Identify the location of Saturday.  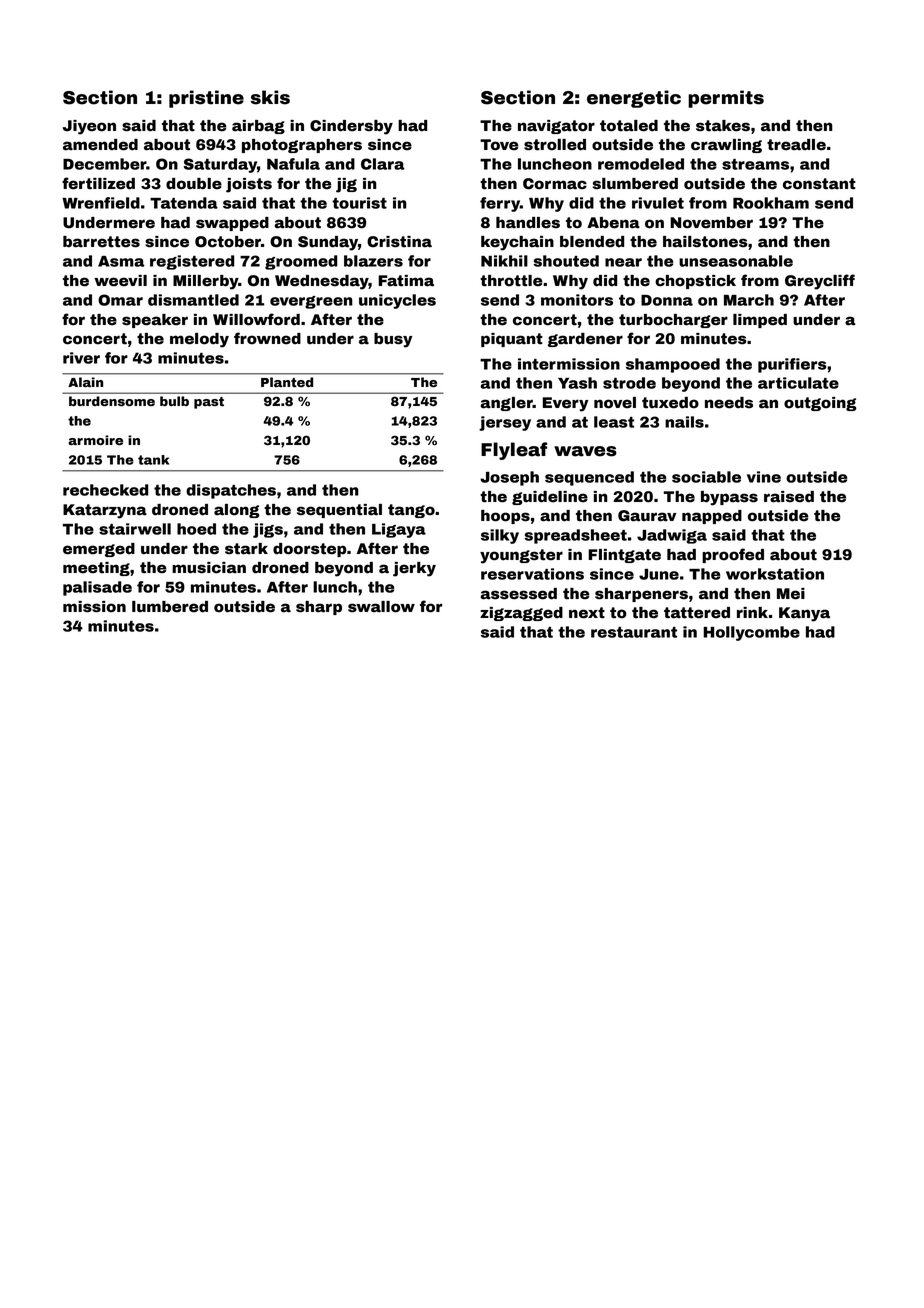
(220, 165).
